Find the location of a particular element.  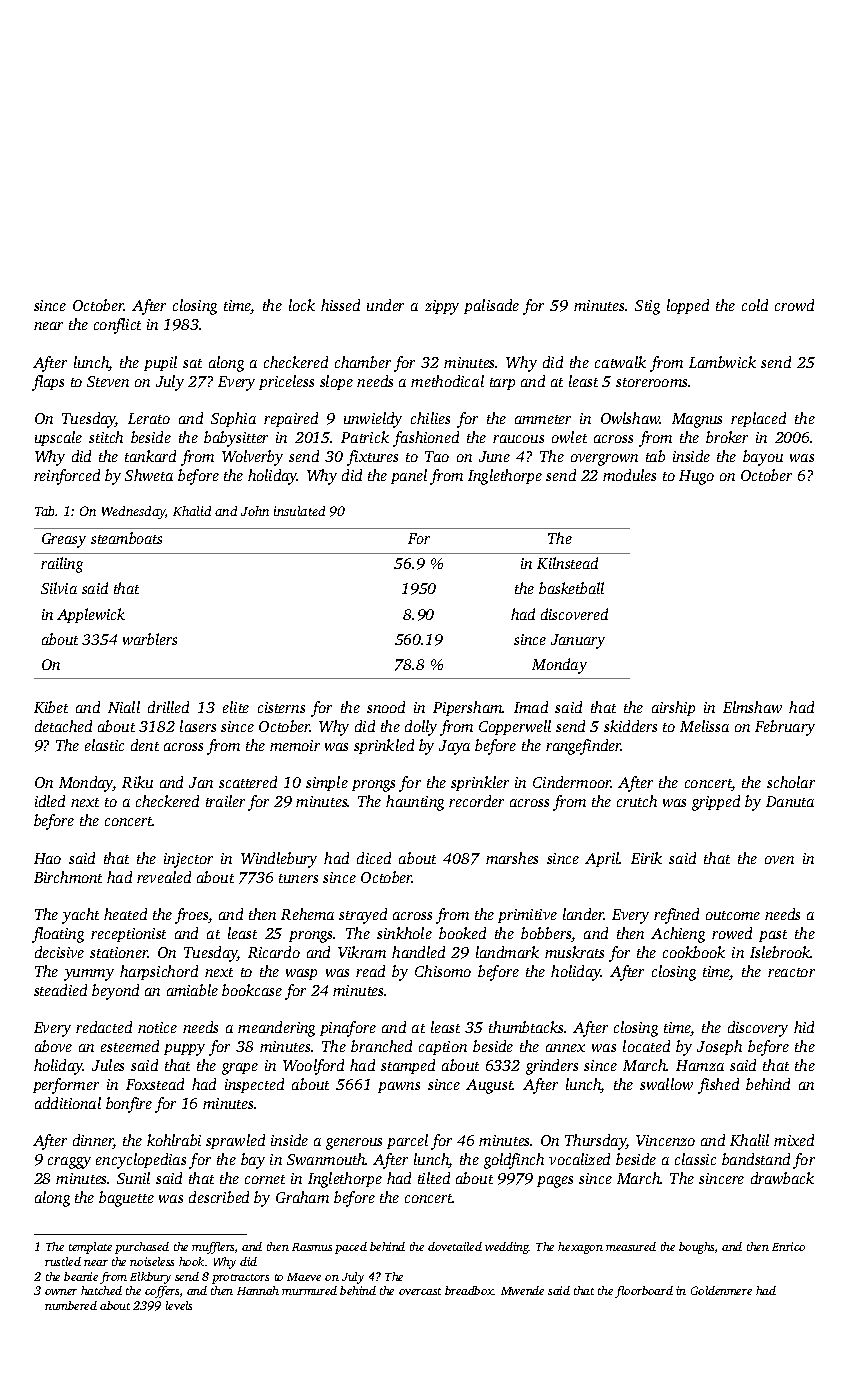

panel is located at coordinates (409, 476).
